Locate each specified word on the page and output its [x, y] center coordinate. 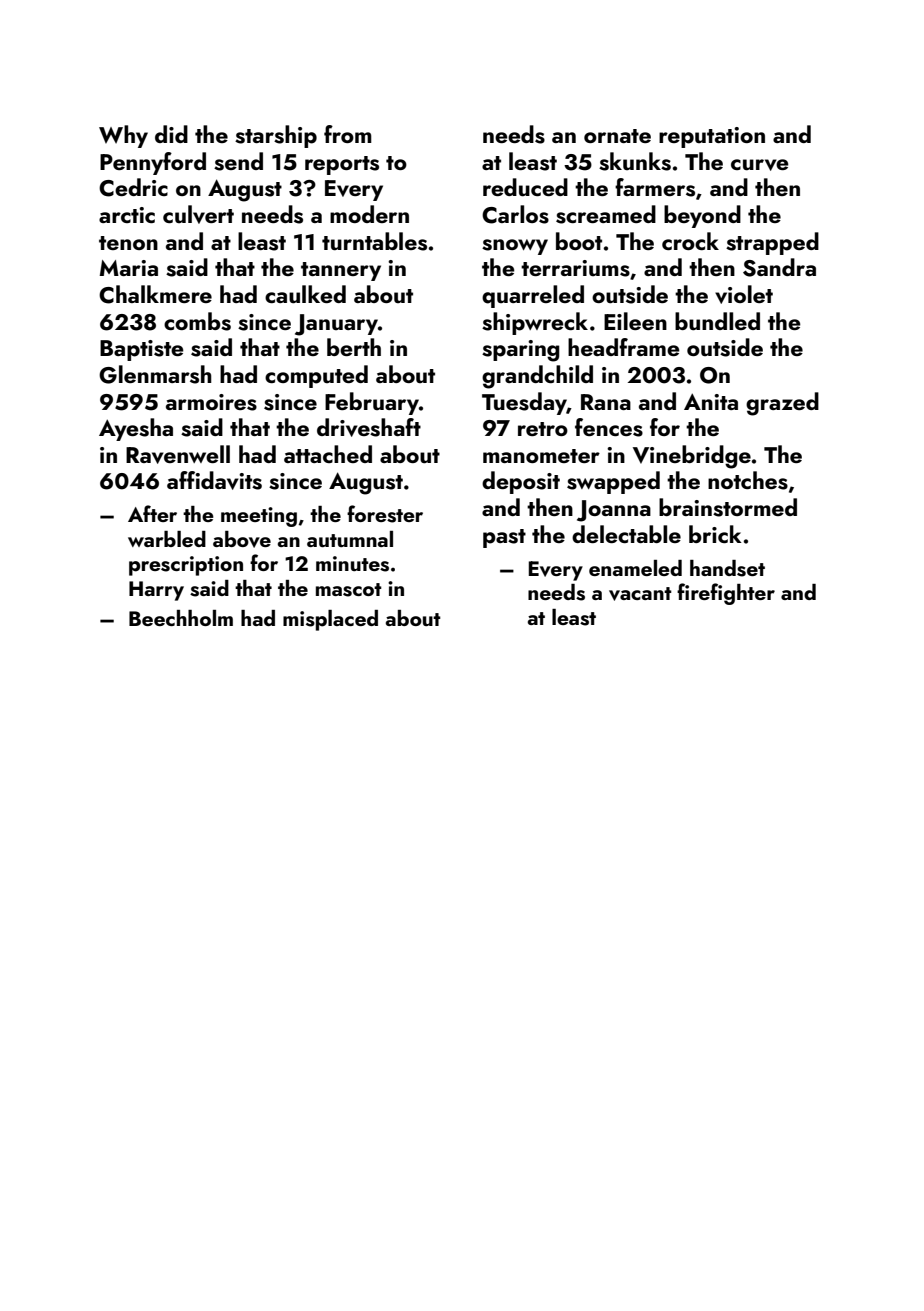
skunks [635, 161]
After [152, 513]
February [372, 403]
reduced [525, 187]
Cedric [133, 187]
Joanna [614, 511]
